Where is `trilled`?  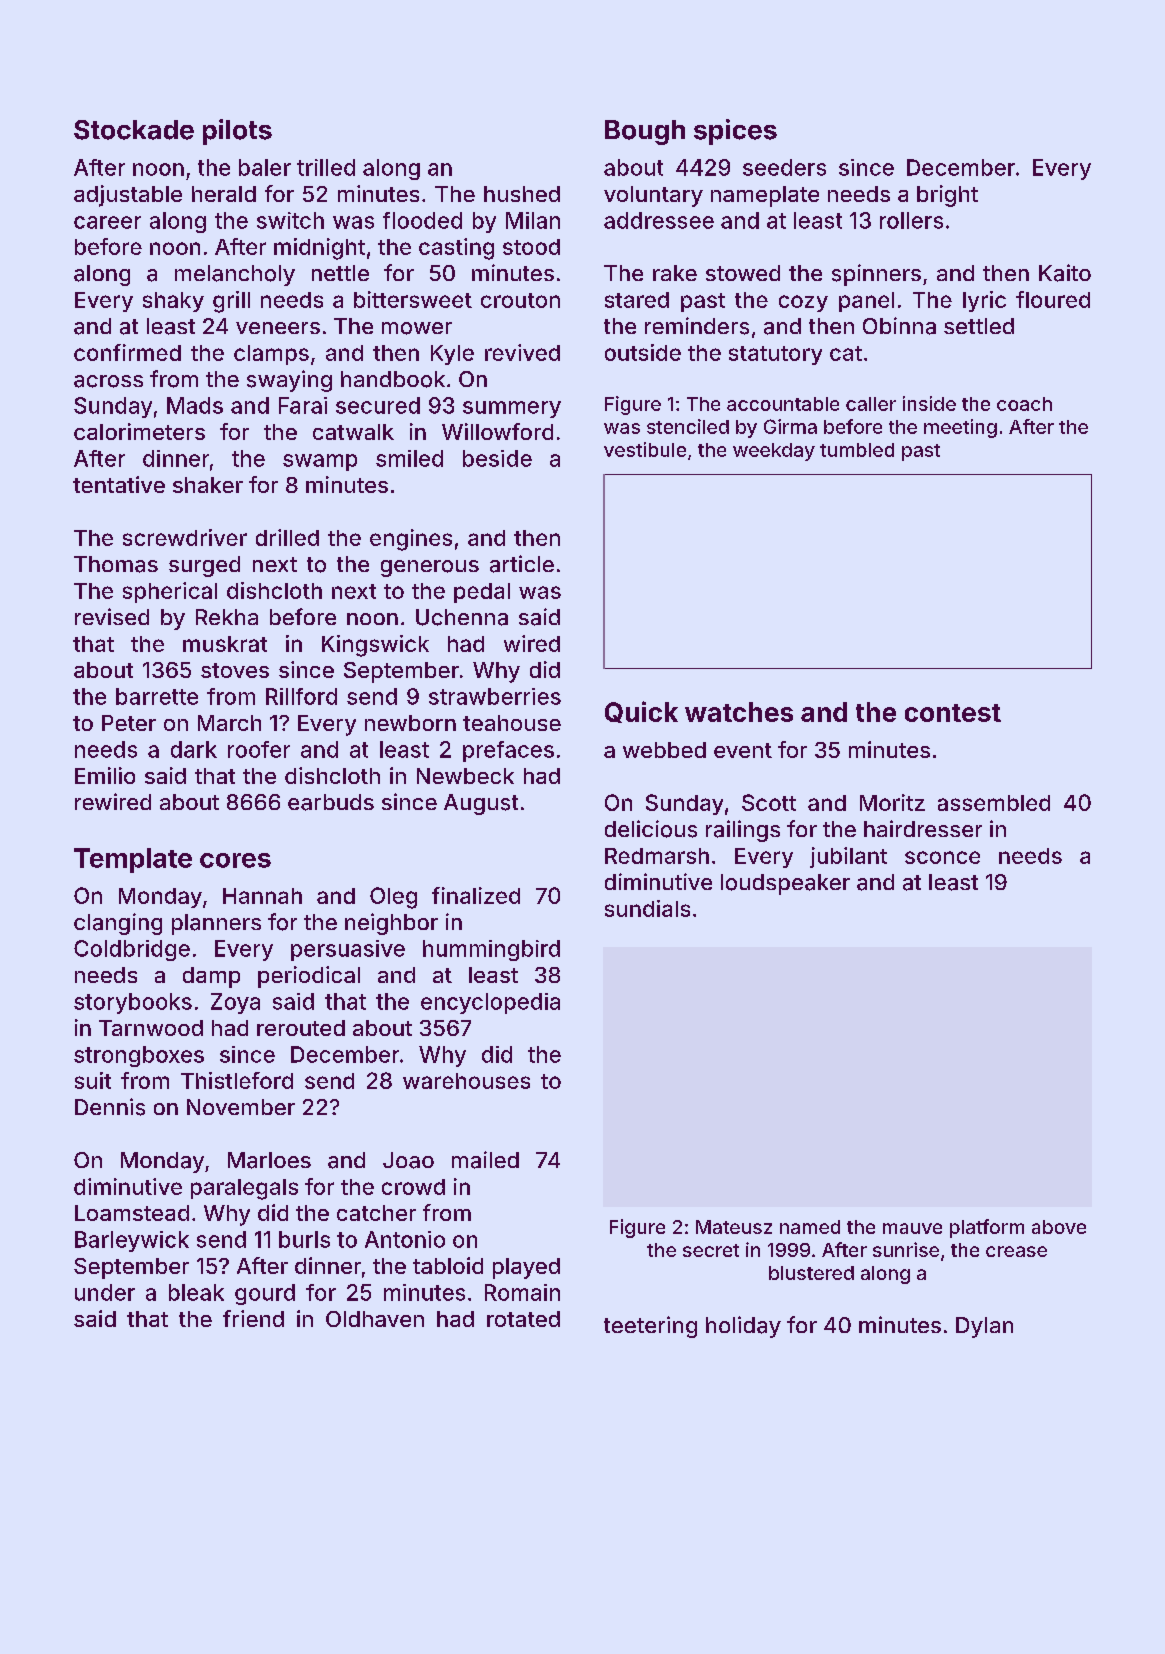
trilled is located at coordinates (326, 167).
